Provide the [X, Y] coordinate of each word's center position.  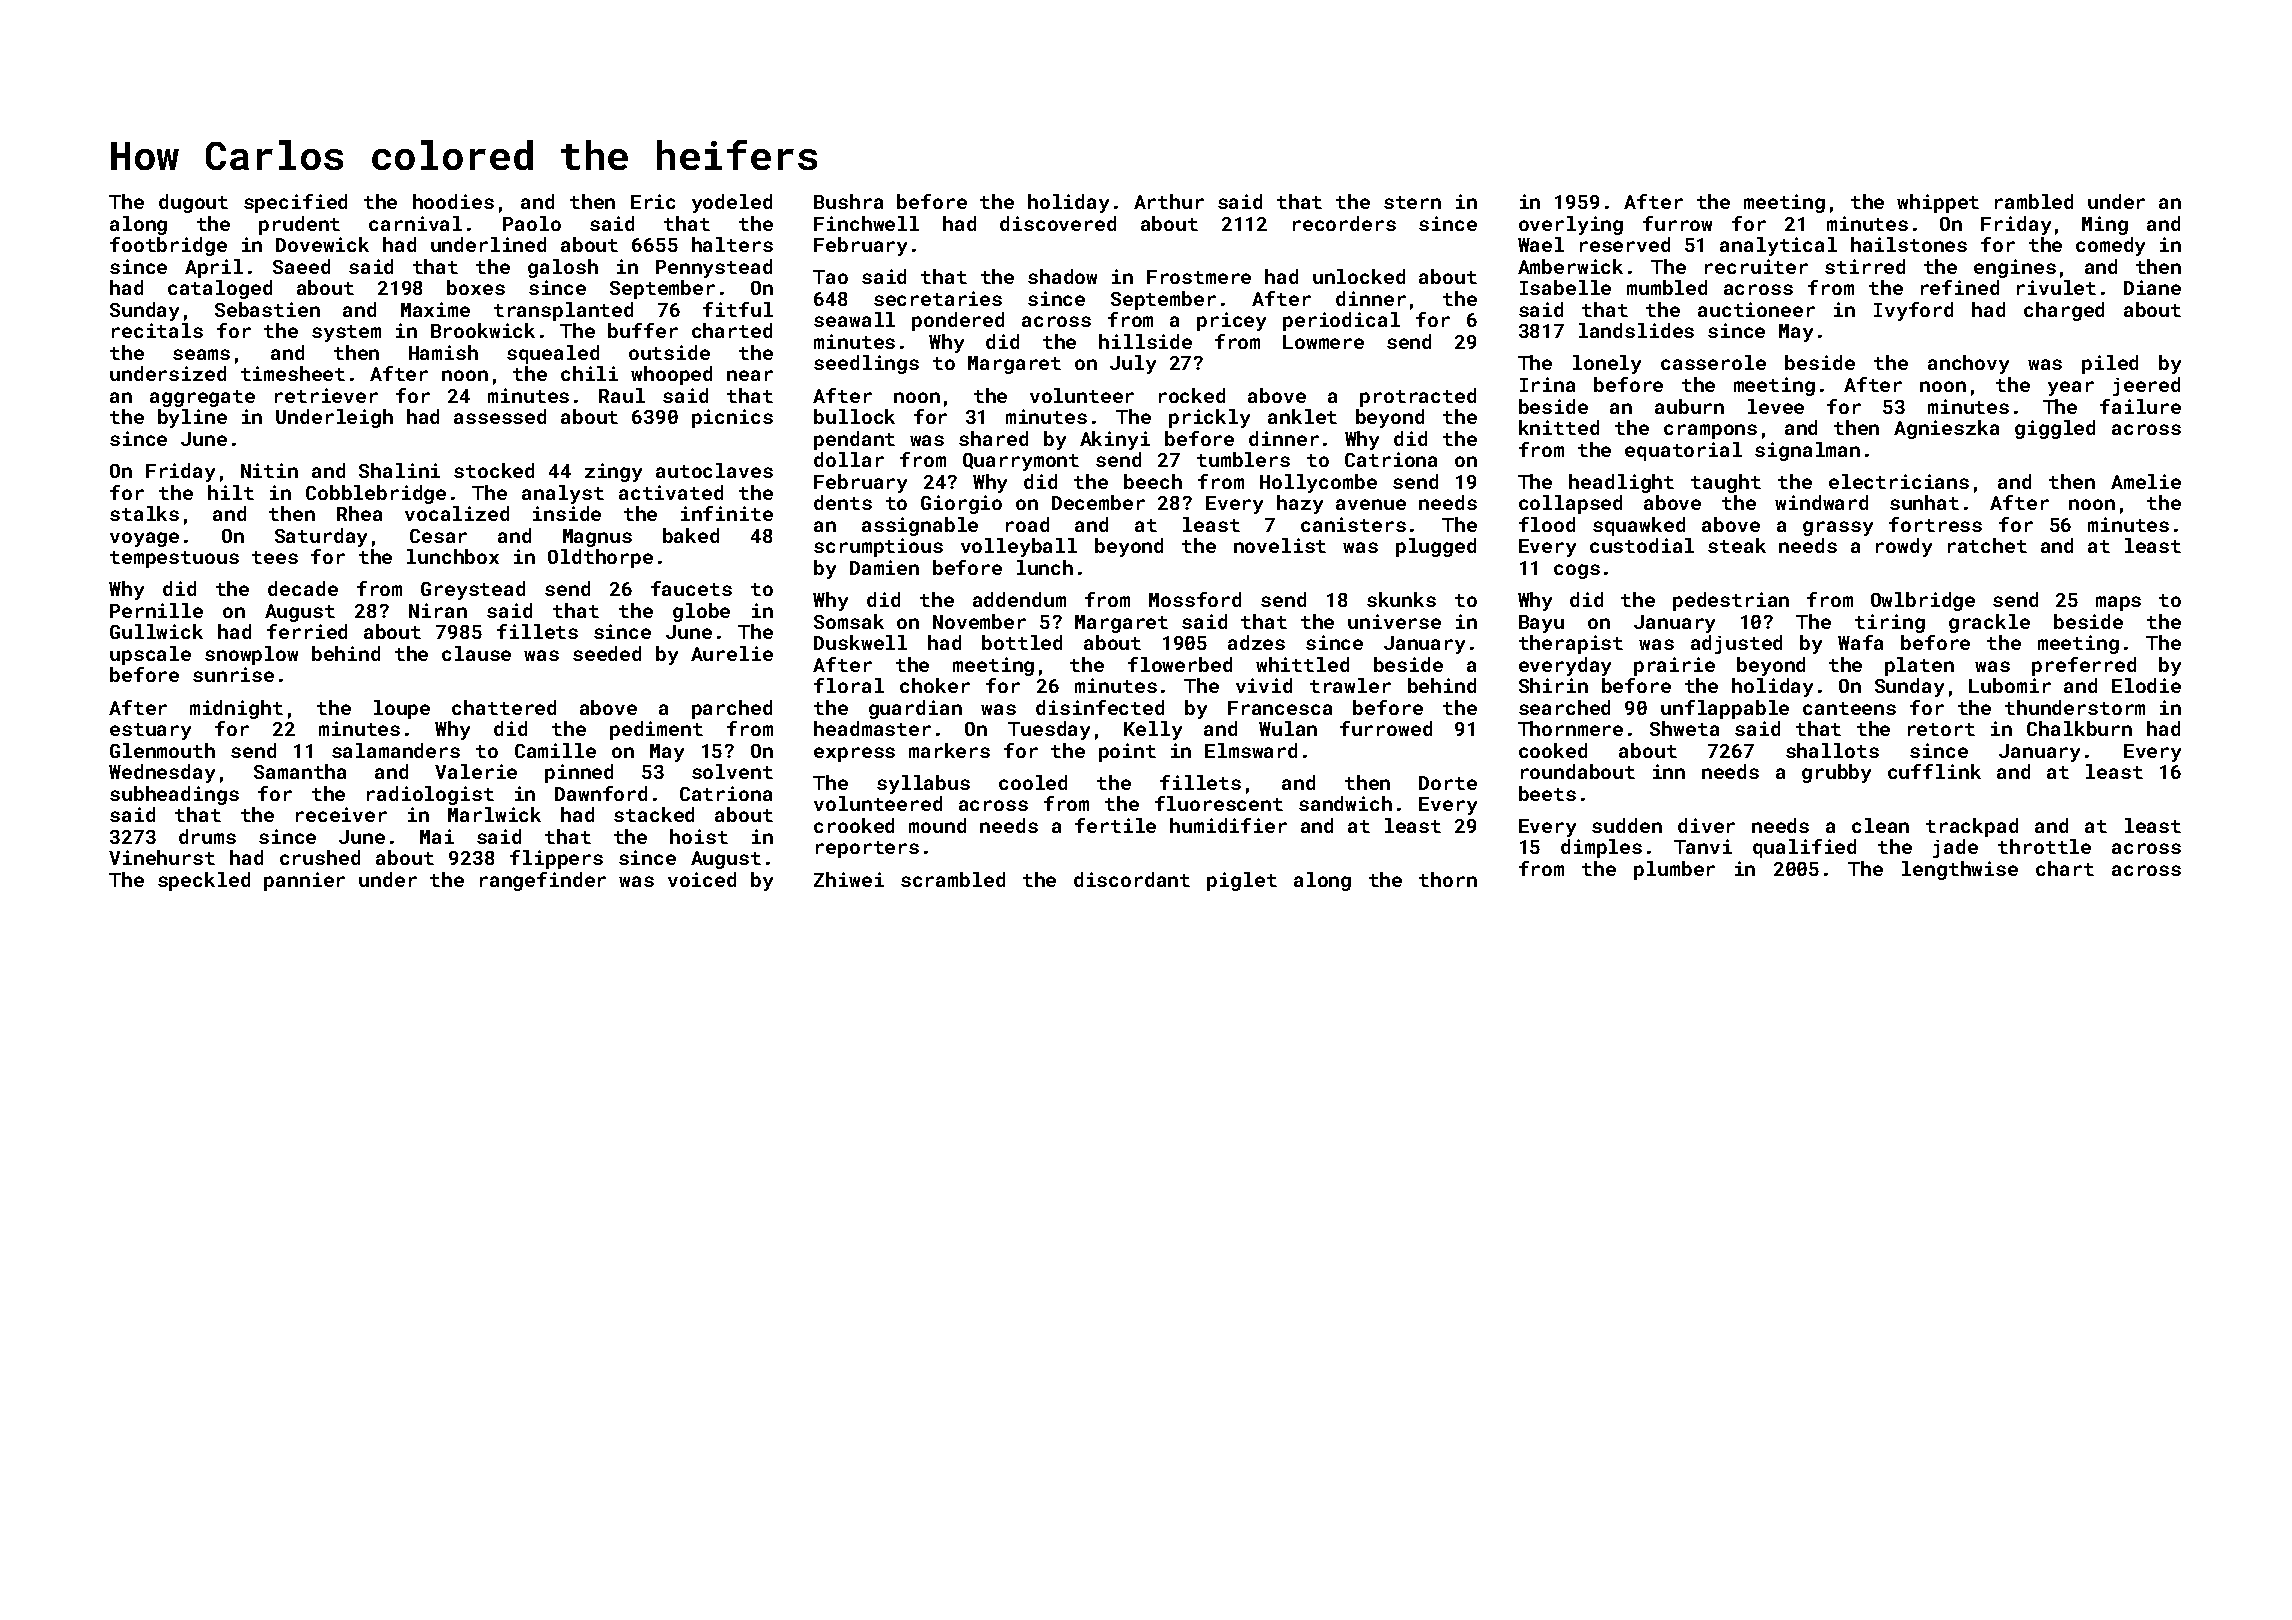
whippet [1938, 203]
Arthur [1169, 201]
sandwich [1345, 803]
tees [275, 557]
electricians [1899, 481]
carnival [415, 223]
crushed [320, 857]
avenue [1371, 504]
